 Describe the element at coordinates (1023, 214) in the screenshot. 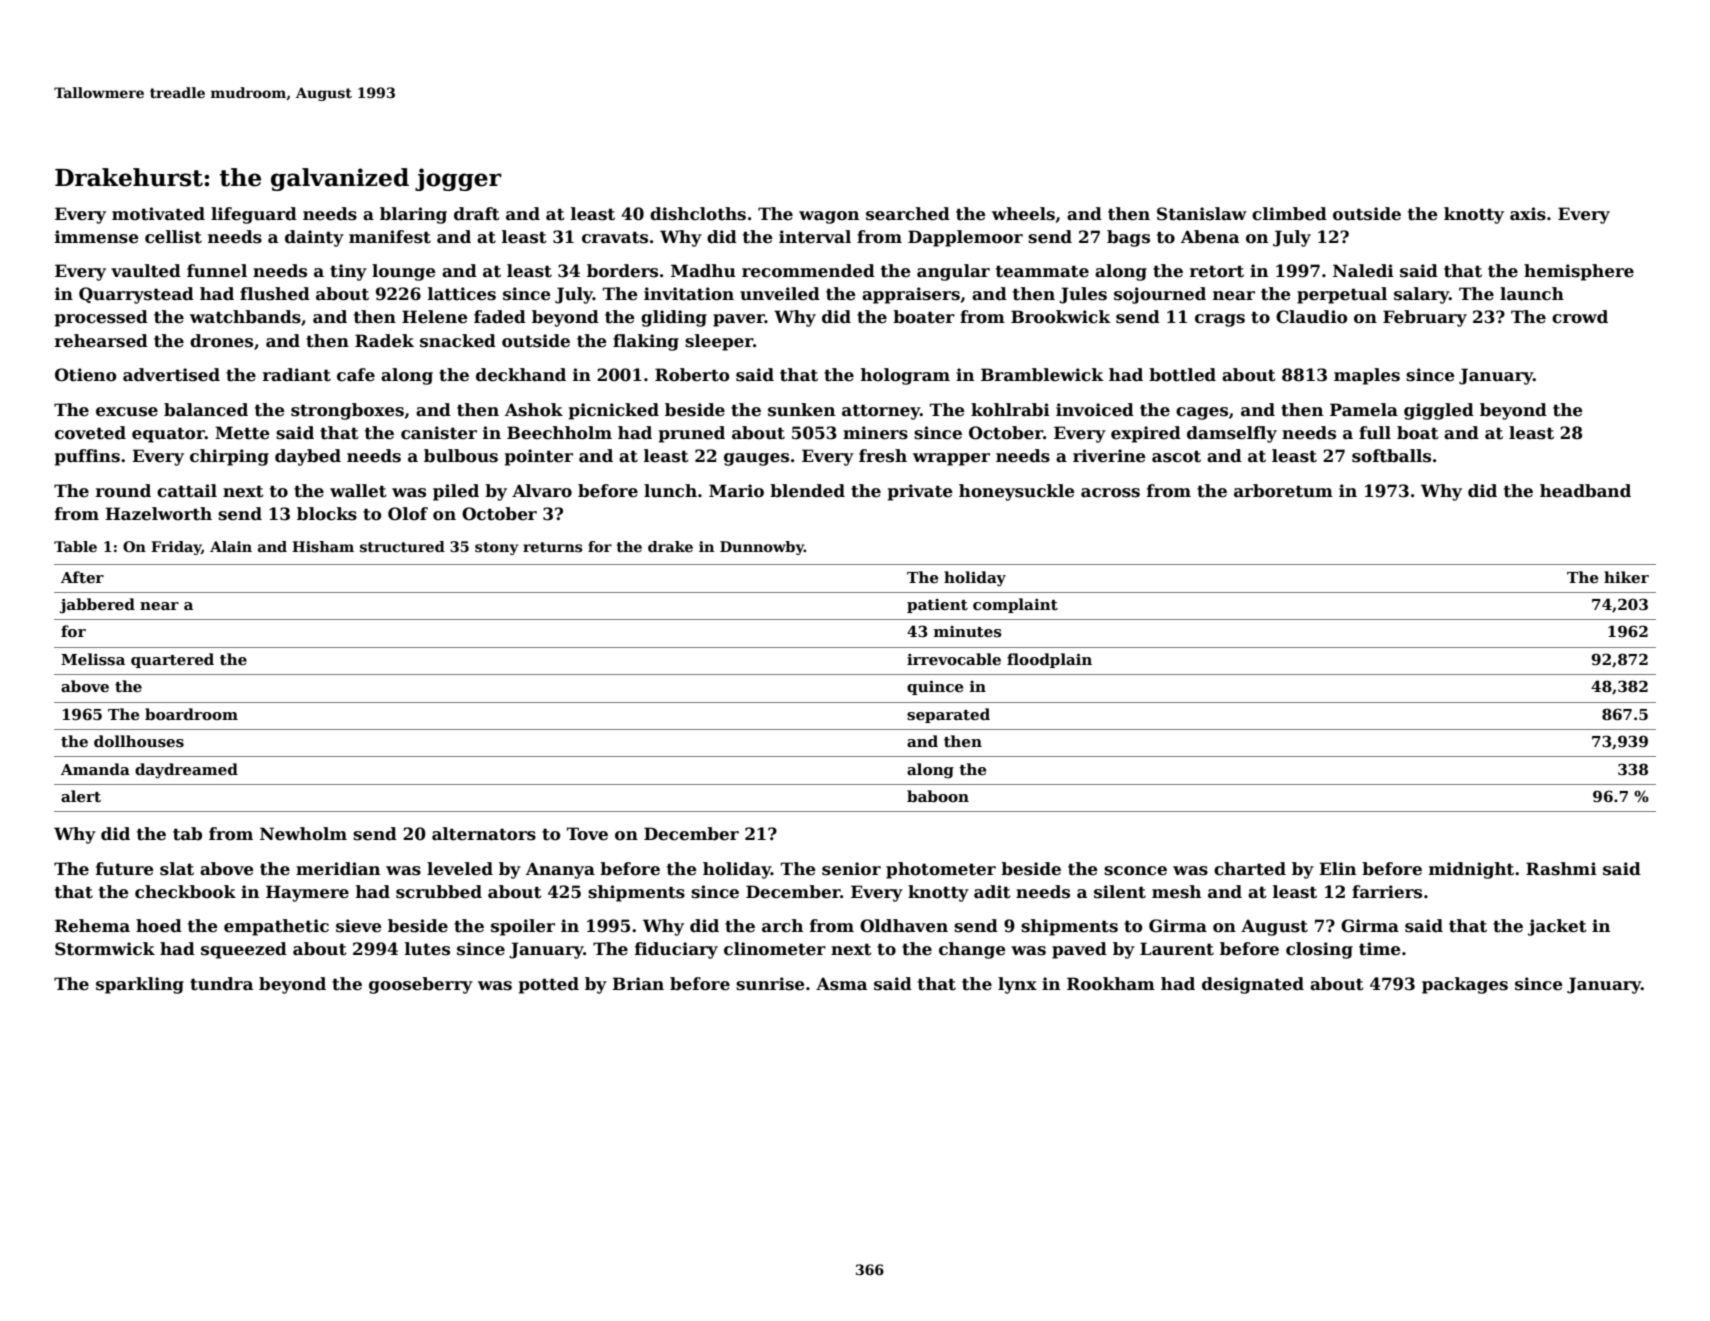

I see `wheels` at that location.
